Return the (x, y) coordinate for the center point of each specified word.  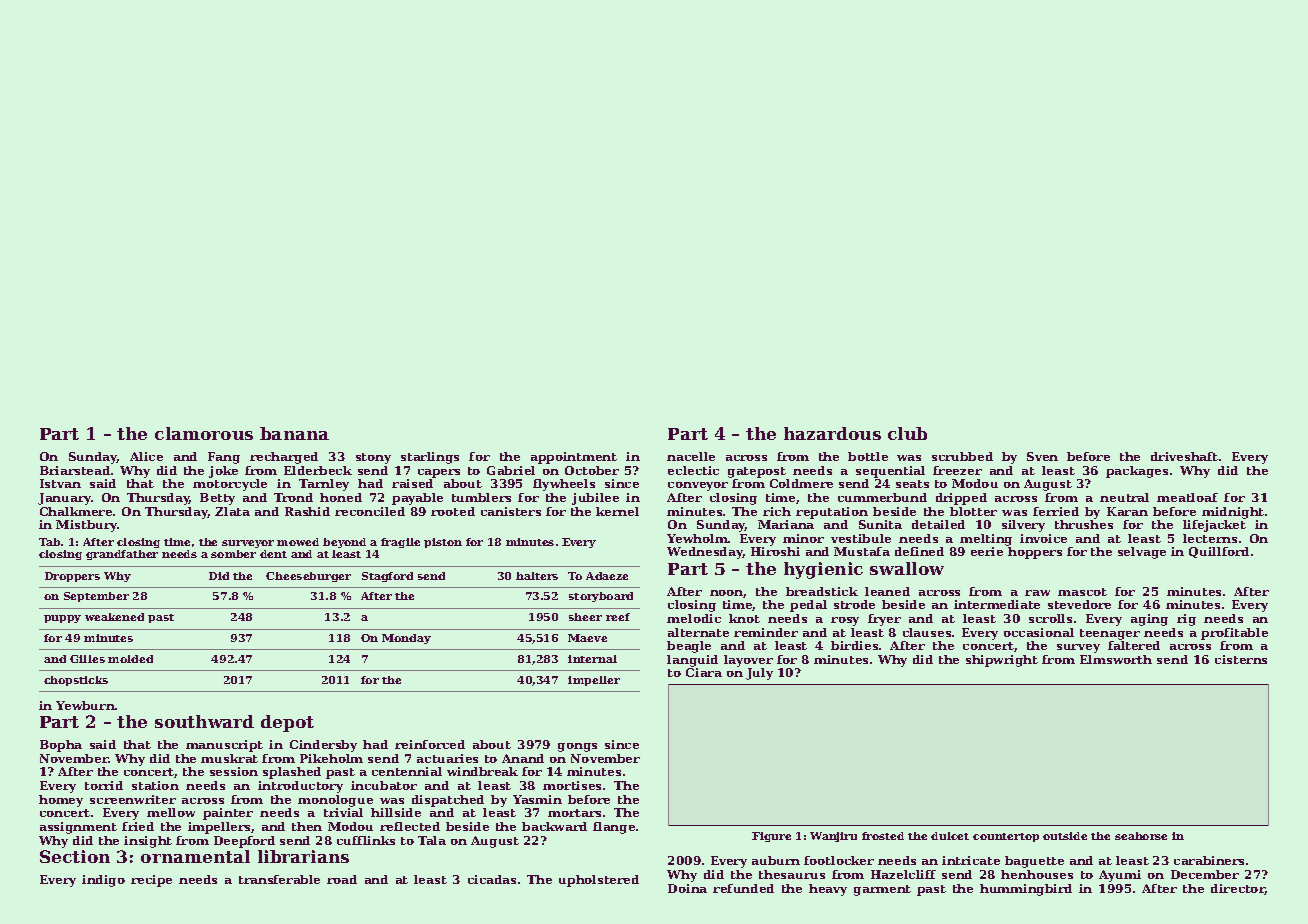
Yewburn (85, 705)
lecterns (1210, 538)
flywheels (564, 485)
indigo (103, 881)
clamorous (204, 433)
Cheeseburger (308, 577)
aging (1149, 620)
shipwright (1002, 661)
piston (443, 543)
